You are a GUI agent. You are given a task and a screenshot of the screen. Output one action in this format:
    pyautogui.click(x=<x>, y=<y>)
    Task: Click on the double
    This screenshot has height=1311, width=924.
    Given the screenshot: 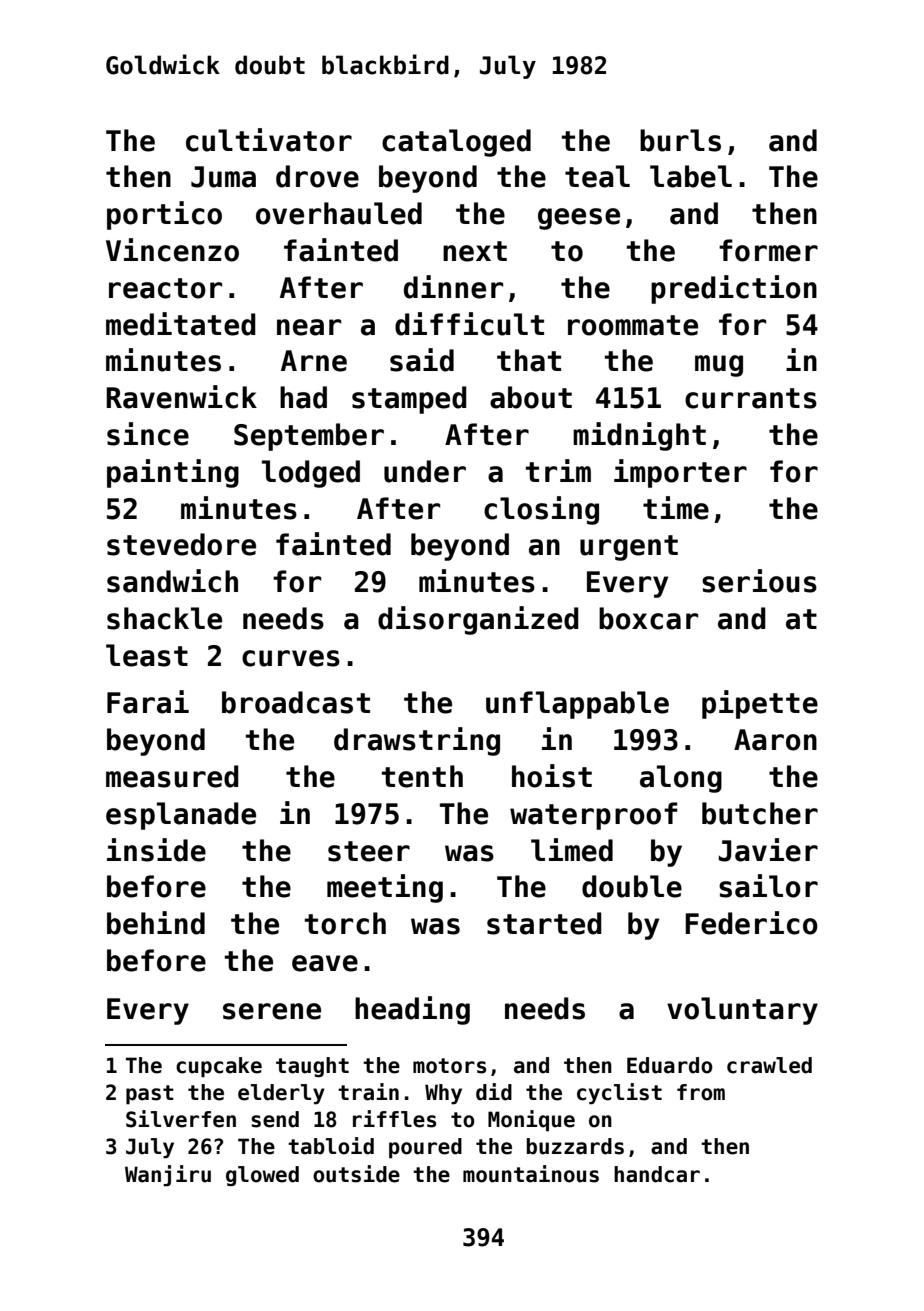 What is the action you would take?
    pyautogui.click(x=632, y=886)
